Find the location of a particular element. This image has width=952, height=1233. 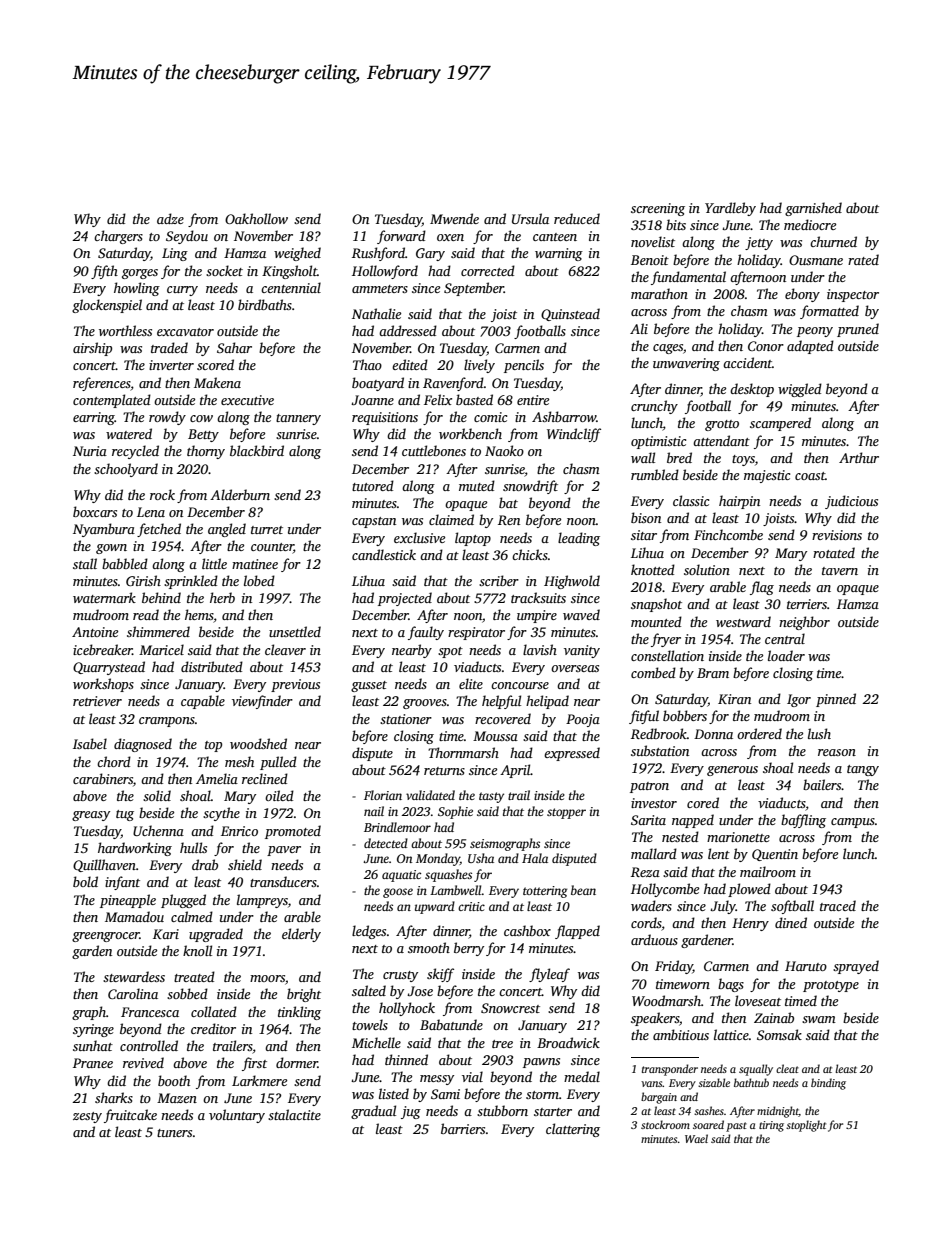

lampreys is located at coordinates (262, 901).
